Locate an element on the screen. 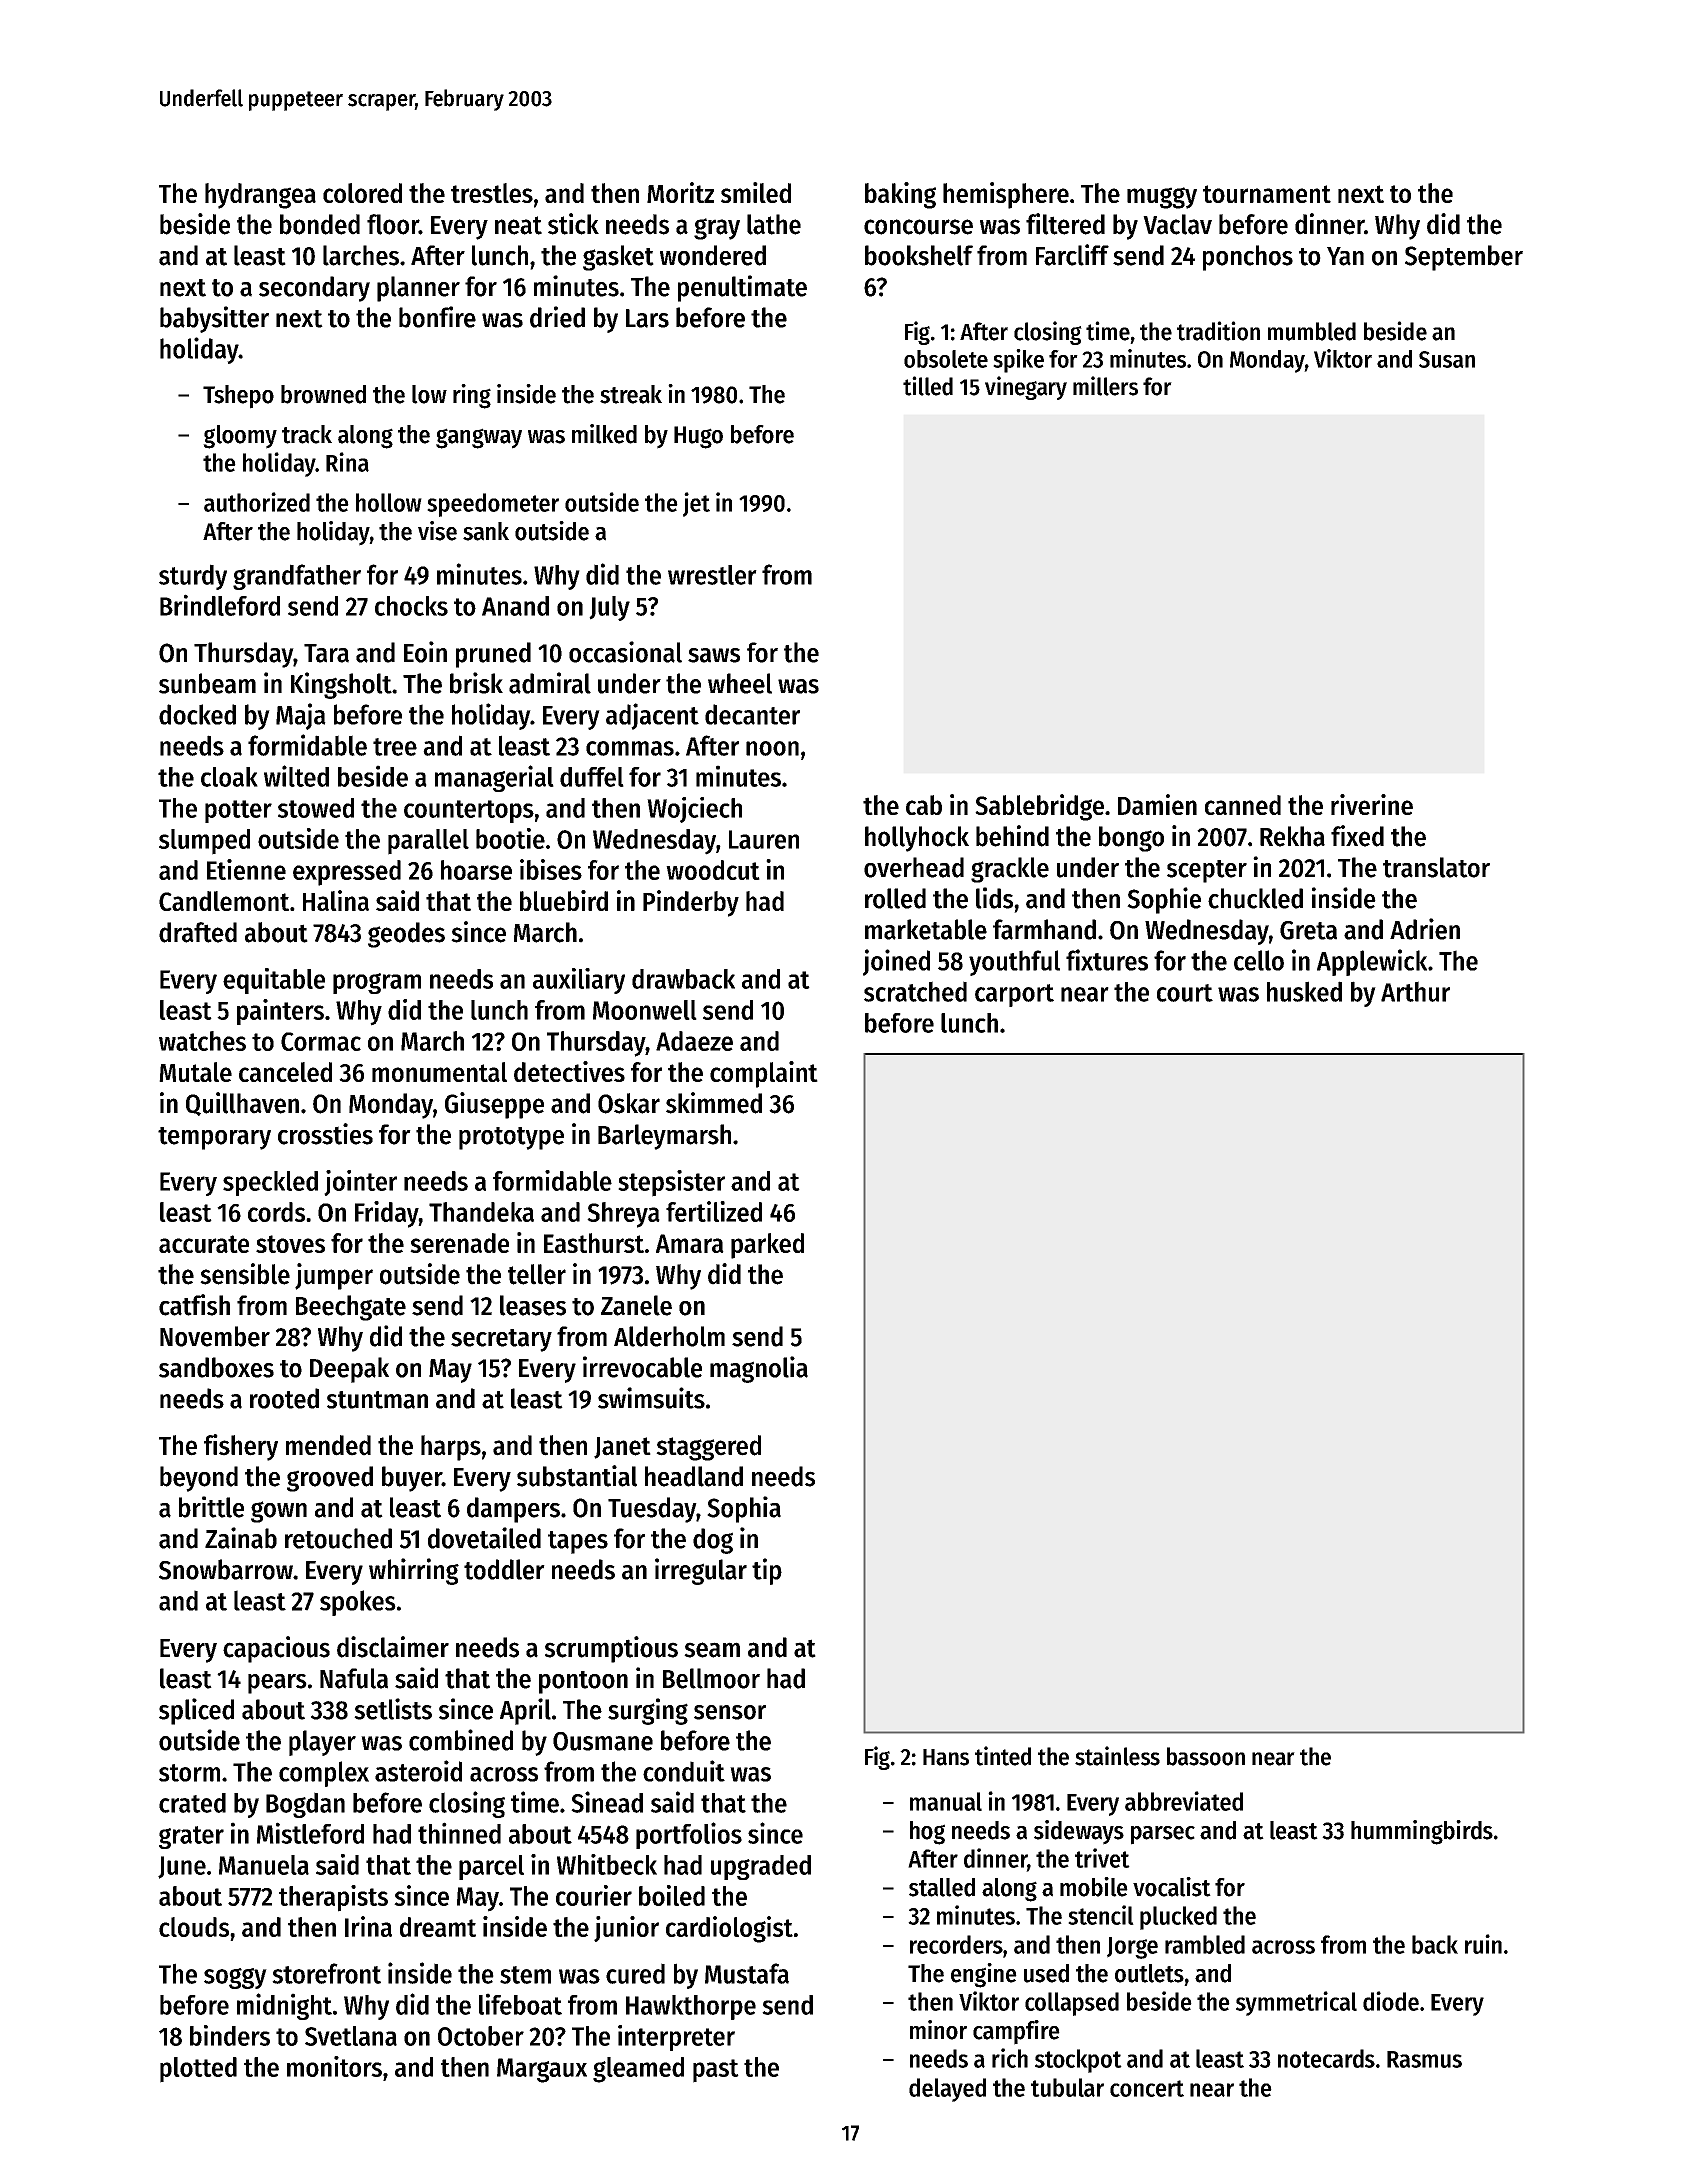 The image size is (1683, 2178). tournament is located at coordinates (1267, 194).
